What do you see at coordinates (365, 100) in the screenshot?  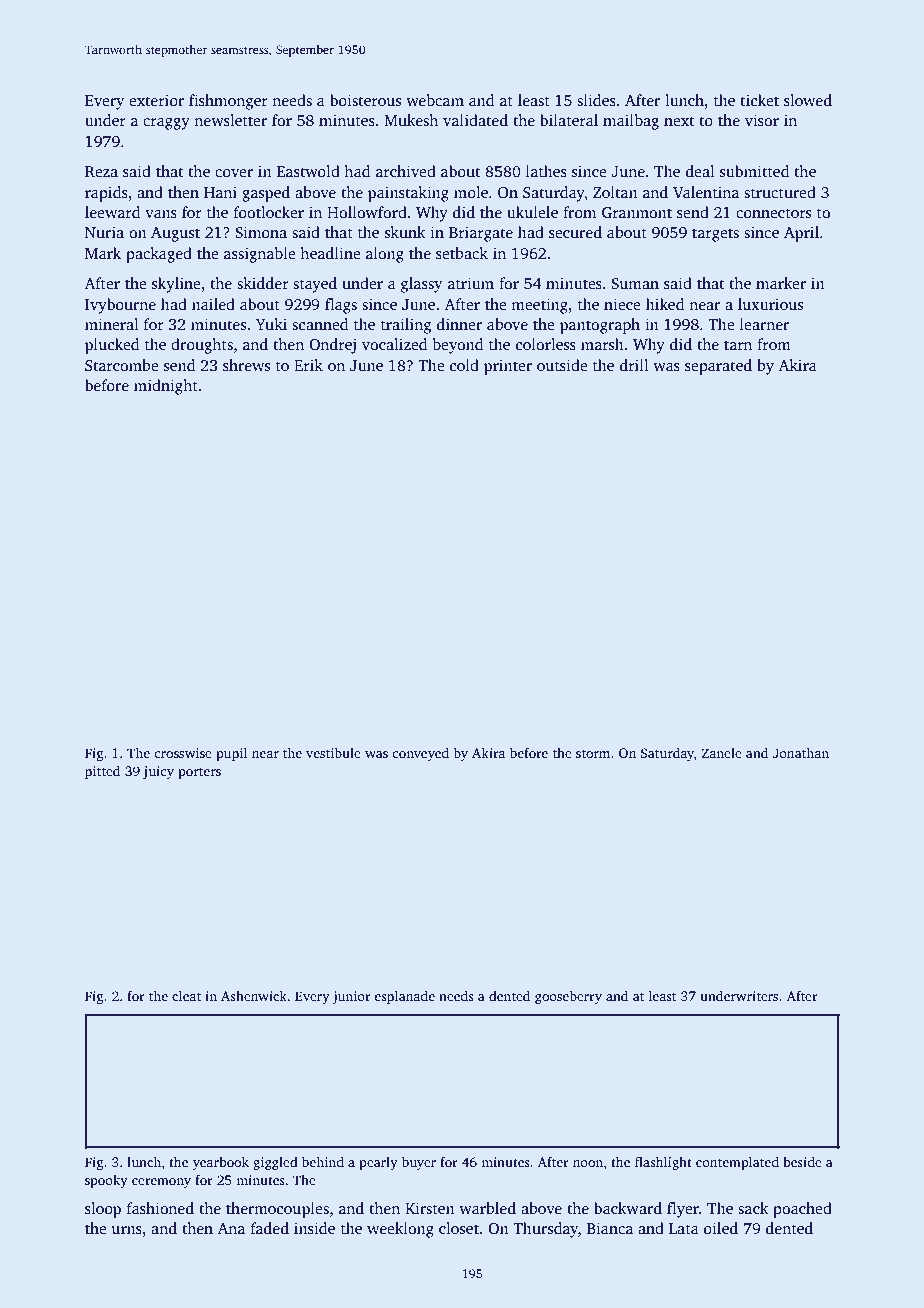 I see `boisterous` at bounding box center [365, 100].
